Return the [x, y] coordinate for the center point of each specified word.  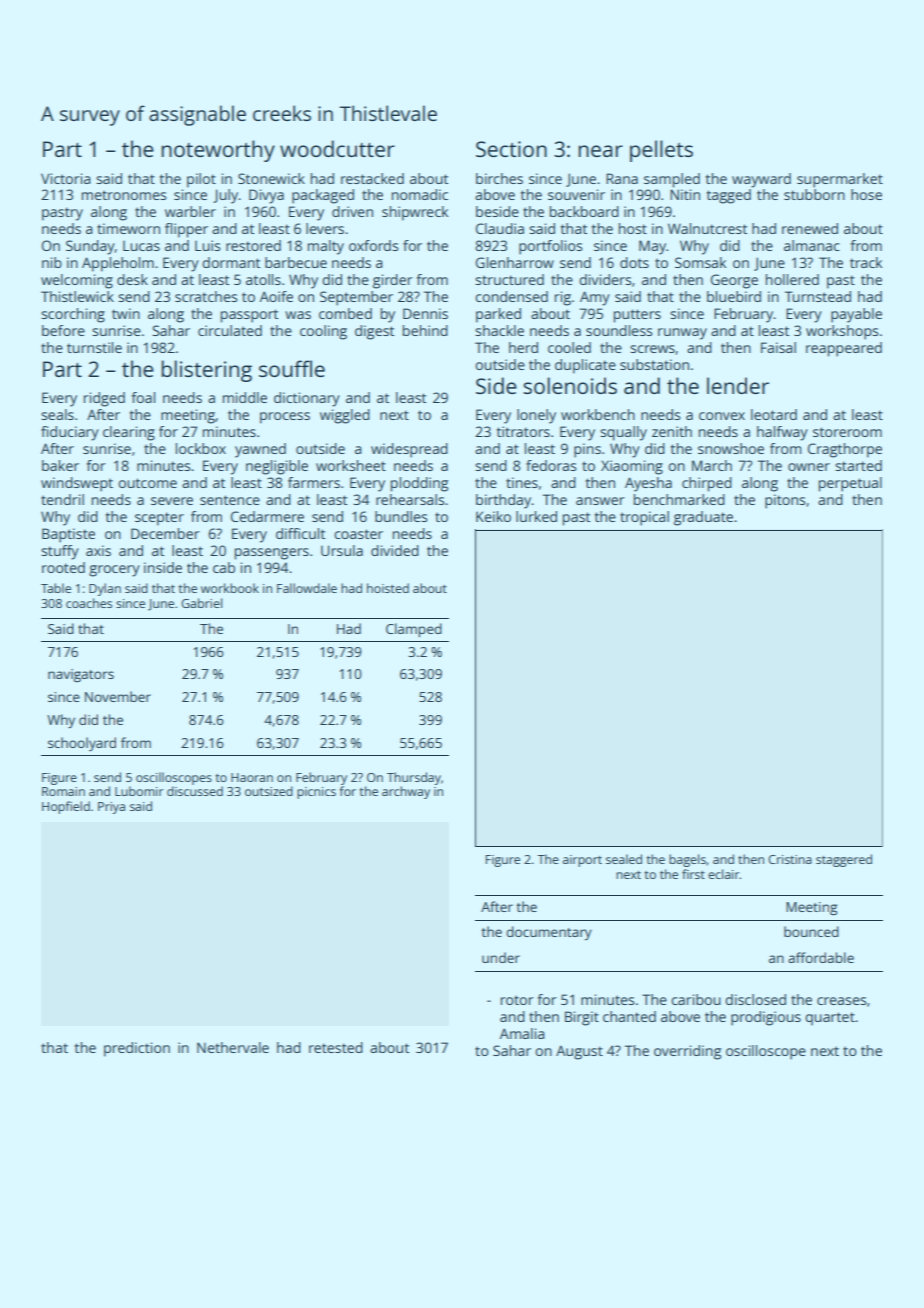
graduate [703, 518]
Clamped [414, 630]
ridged [104, 399]
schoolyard [82, 744]
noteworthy [218, 151]
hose [866, 194]
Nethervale [233, 1047]
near [600, 151]
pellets [661, 151]
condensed [511, 296]
